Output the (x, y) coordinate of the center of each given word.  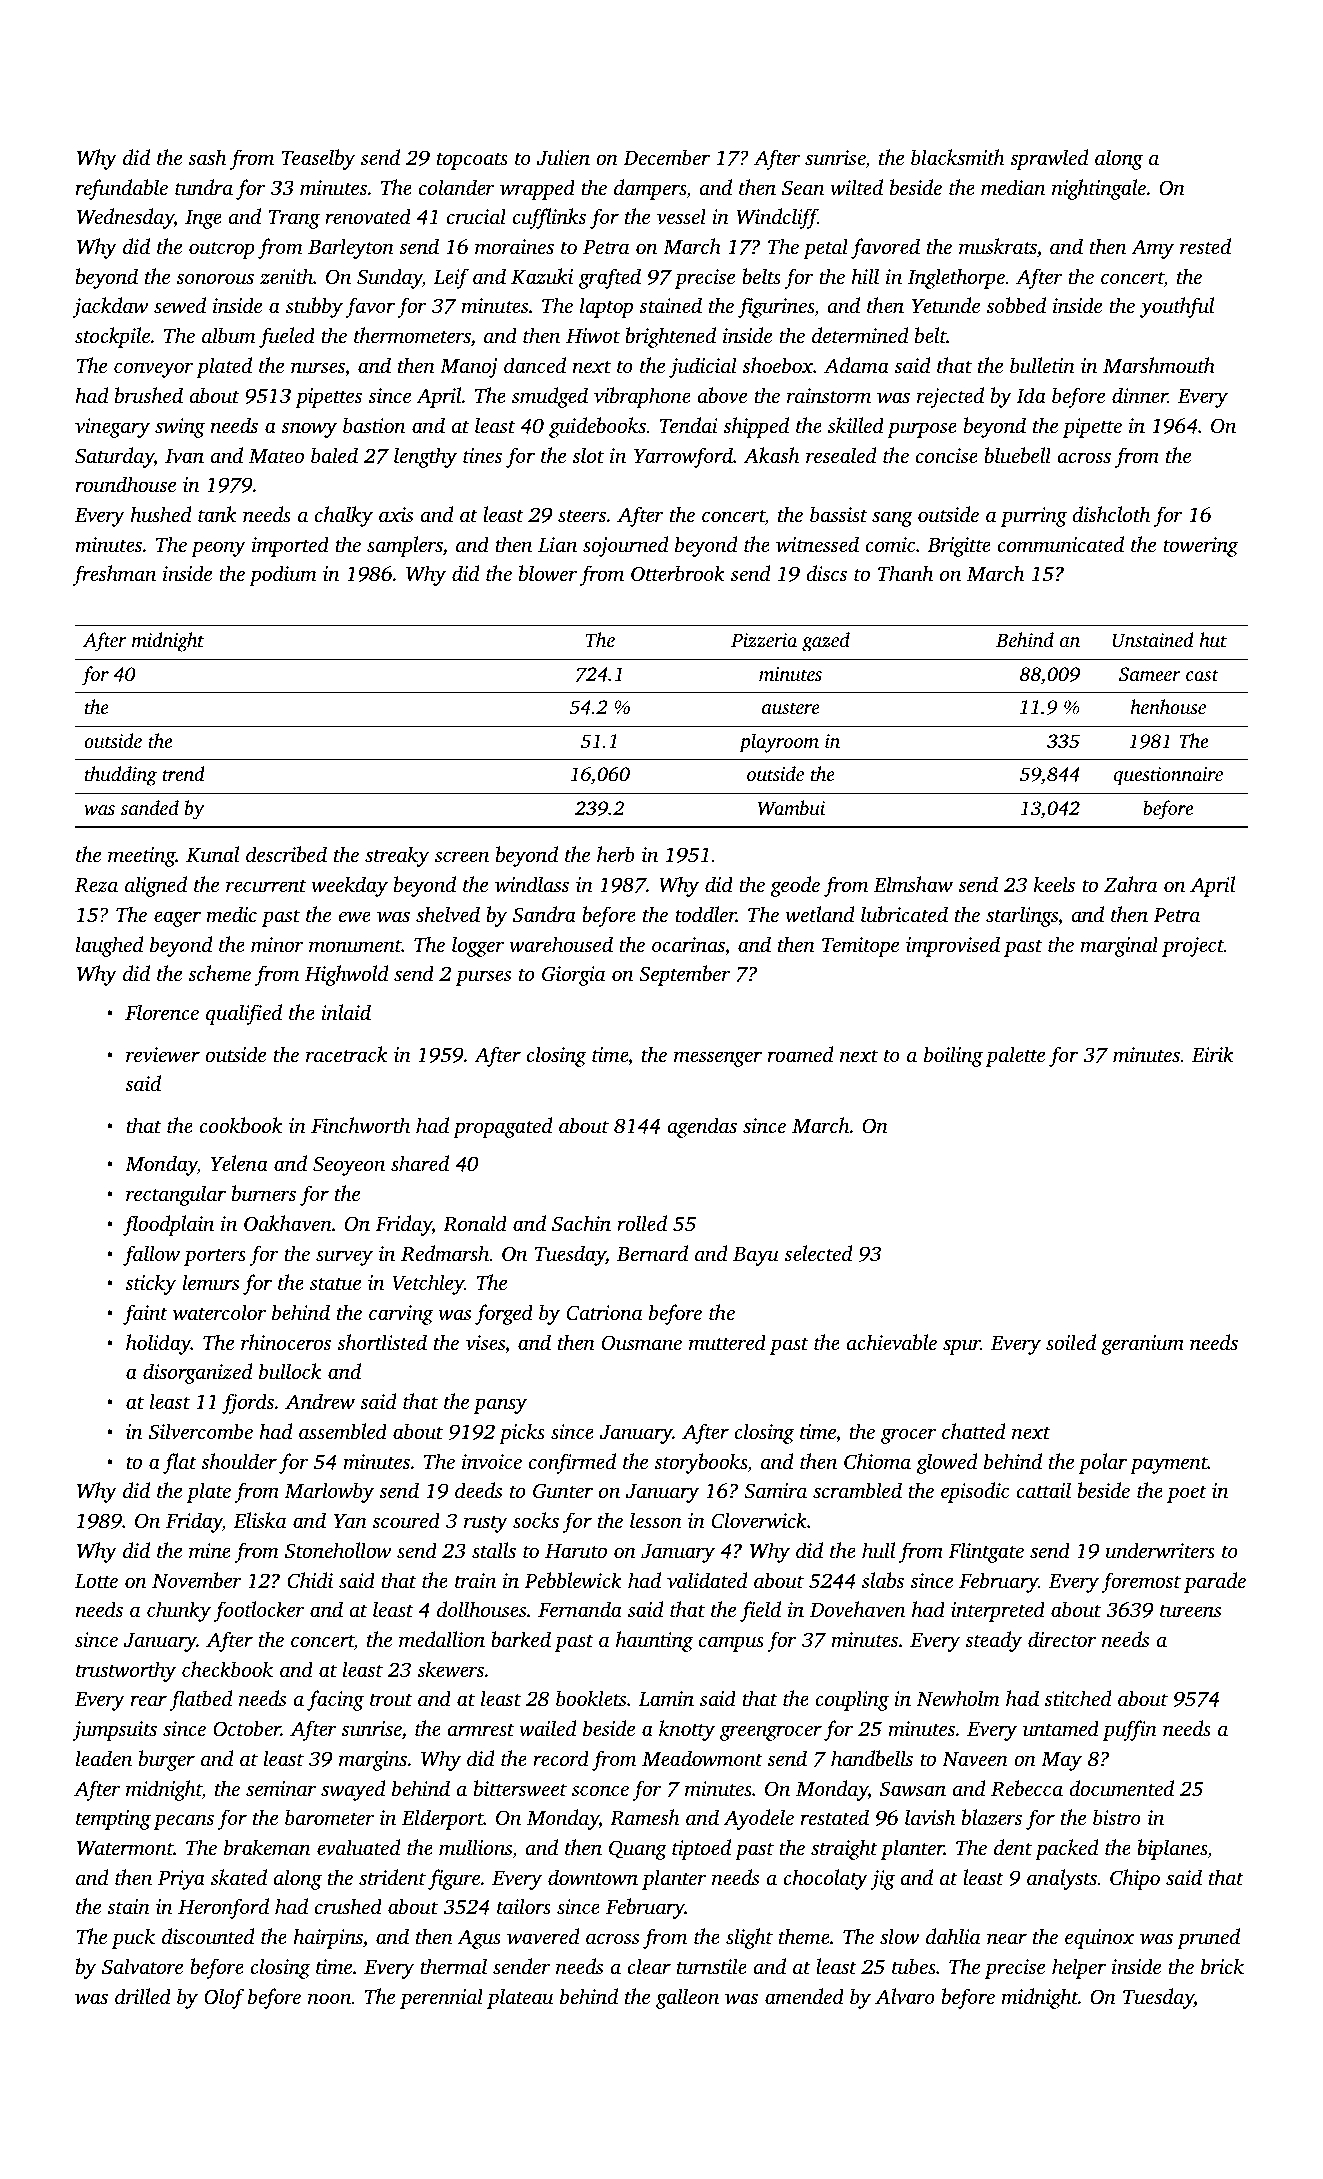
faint (145, 1314)
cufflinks (549, 218)
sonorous (215, 278)
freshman (114, 575)
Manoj (469, 368)
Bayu (756, 1256)
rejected (950, 397)
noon (329, 1998)
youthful (1177, 307)
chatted (973, 1431)
